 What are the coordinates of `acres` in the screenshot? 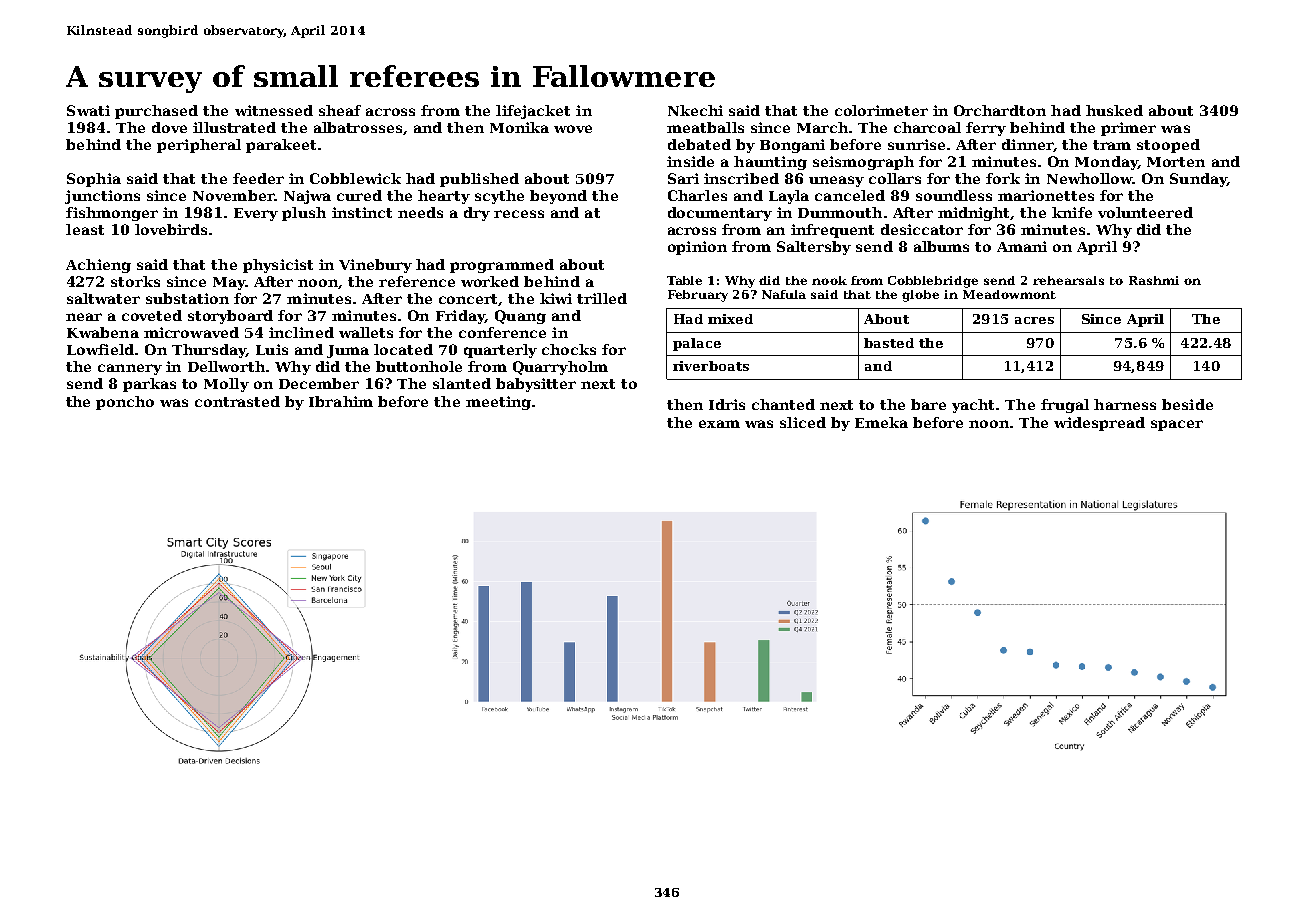 It's located at (1034, 320).
